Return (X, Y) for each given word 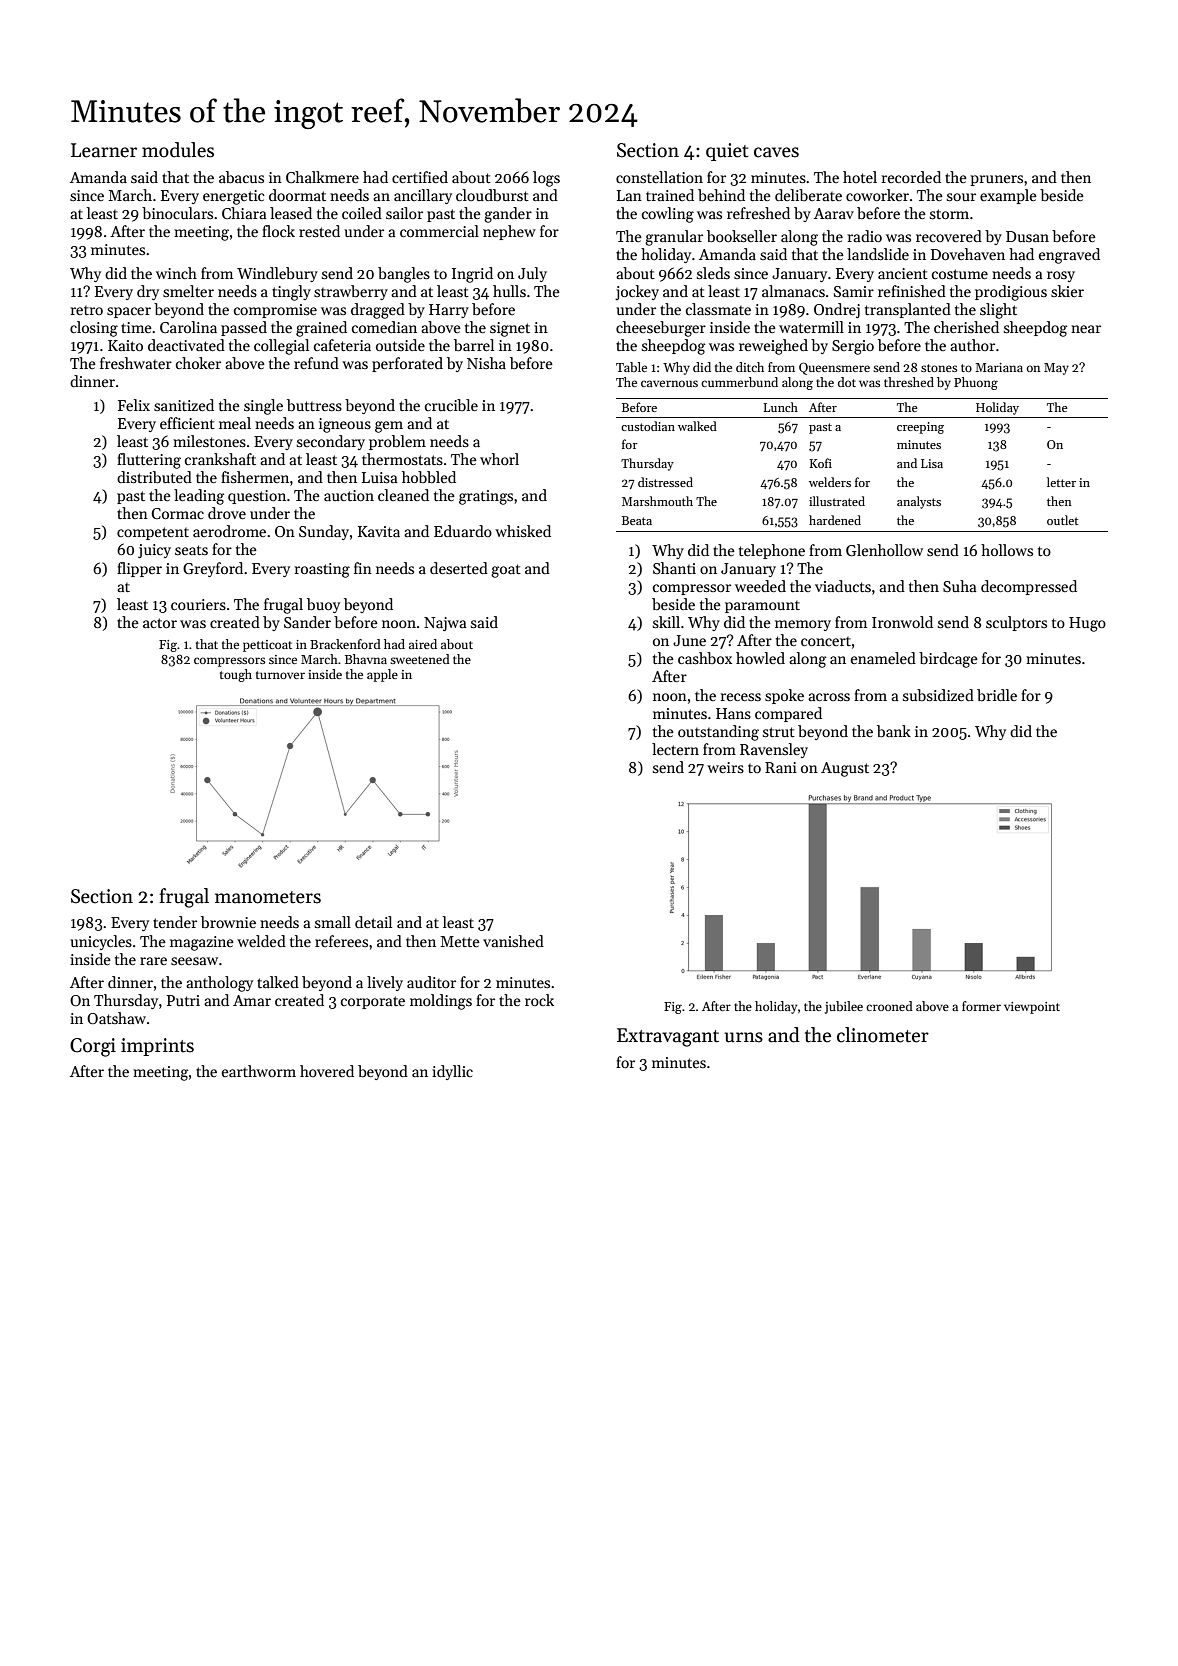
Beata (637, 520)
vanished (513, 941)
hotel (860, 177)
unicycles (101, 942)
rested (319, 231)
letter (1061, 482)
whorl (499, 459)
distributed (154, 477)
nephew (509, 232)
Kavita (379, 531)
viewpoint (1032, 1008)
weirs (725, 767)
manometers (268, 897)
